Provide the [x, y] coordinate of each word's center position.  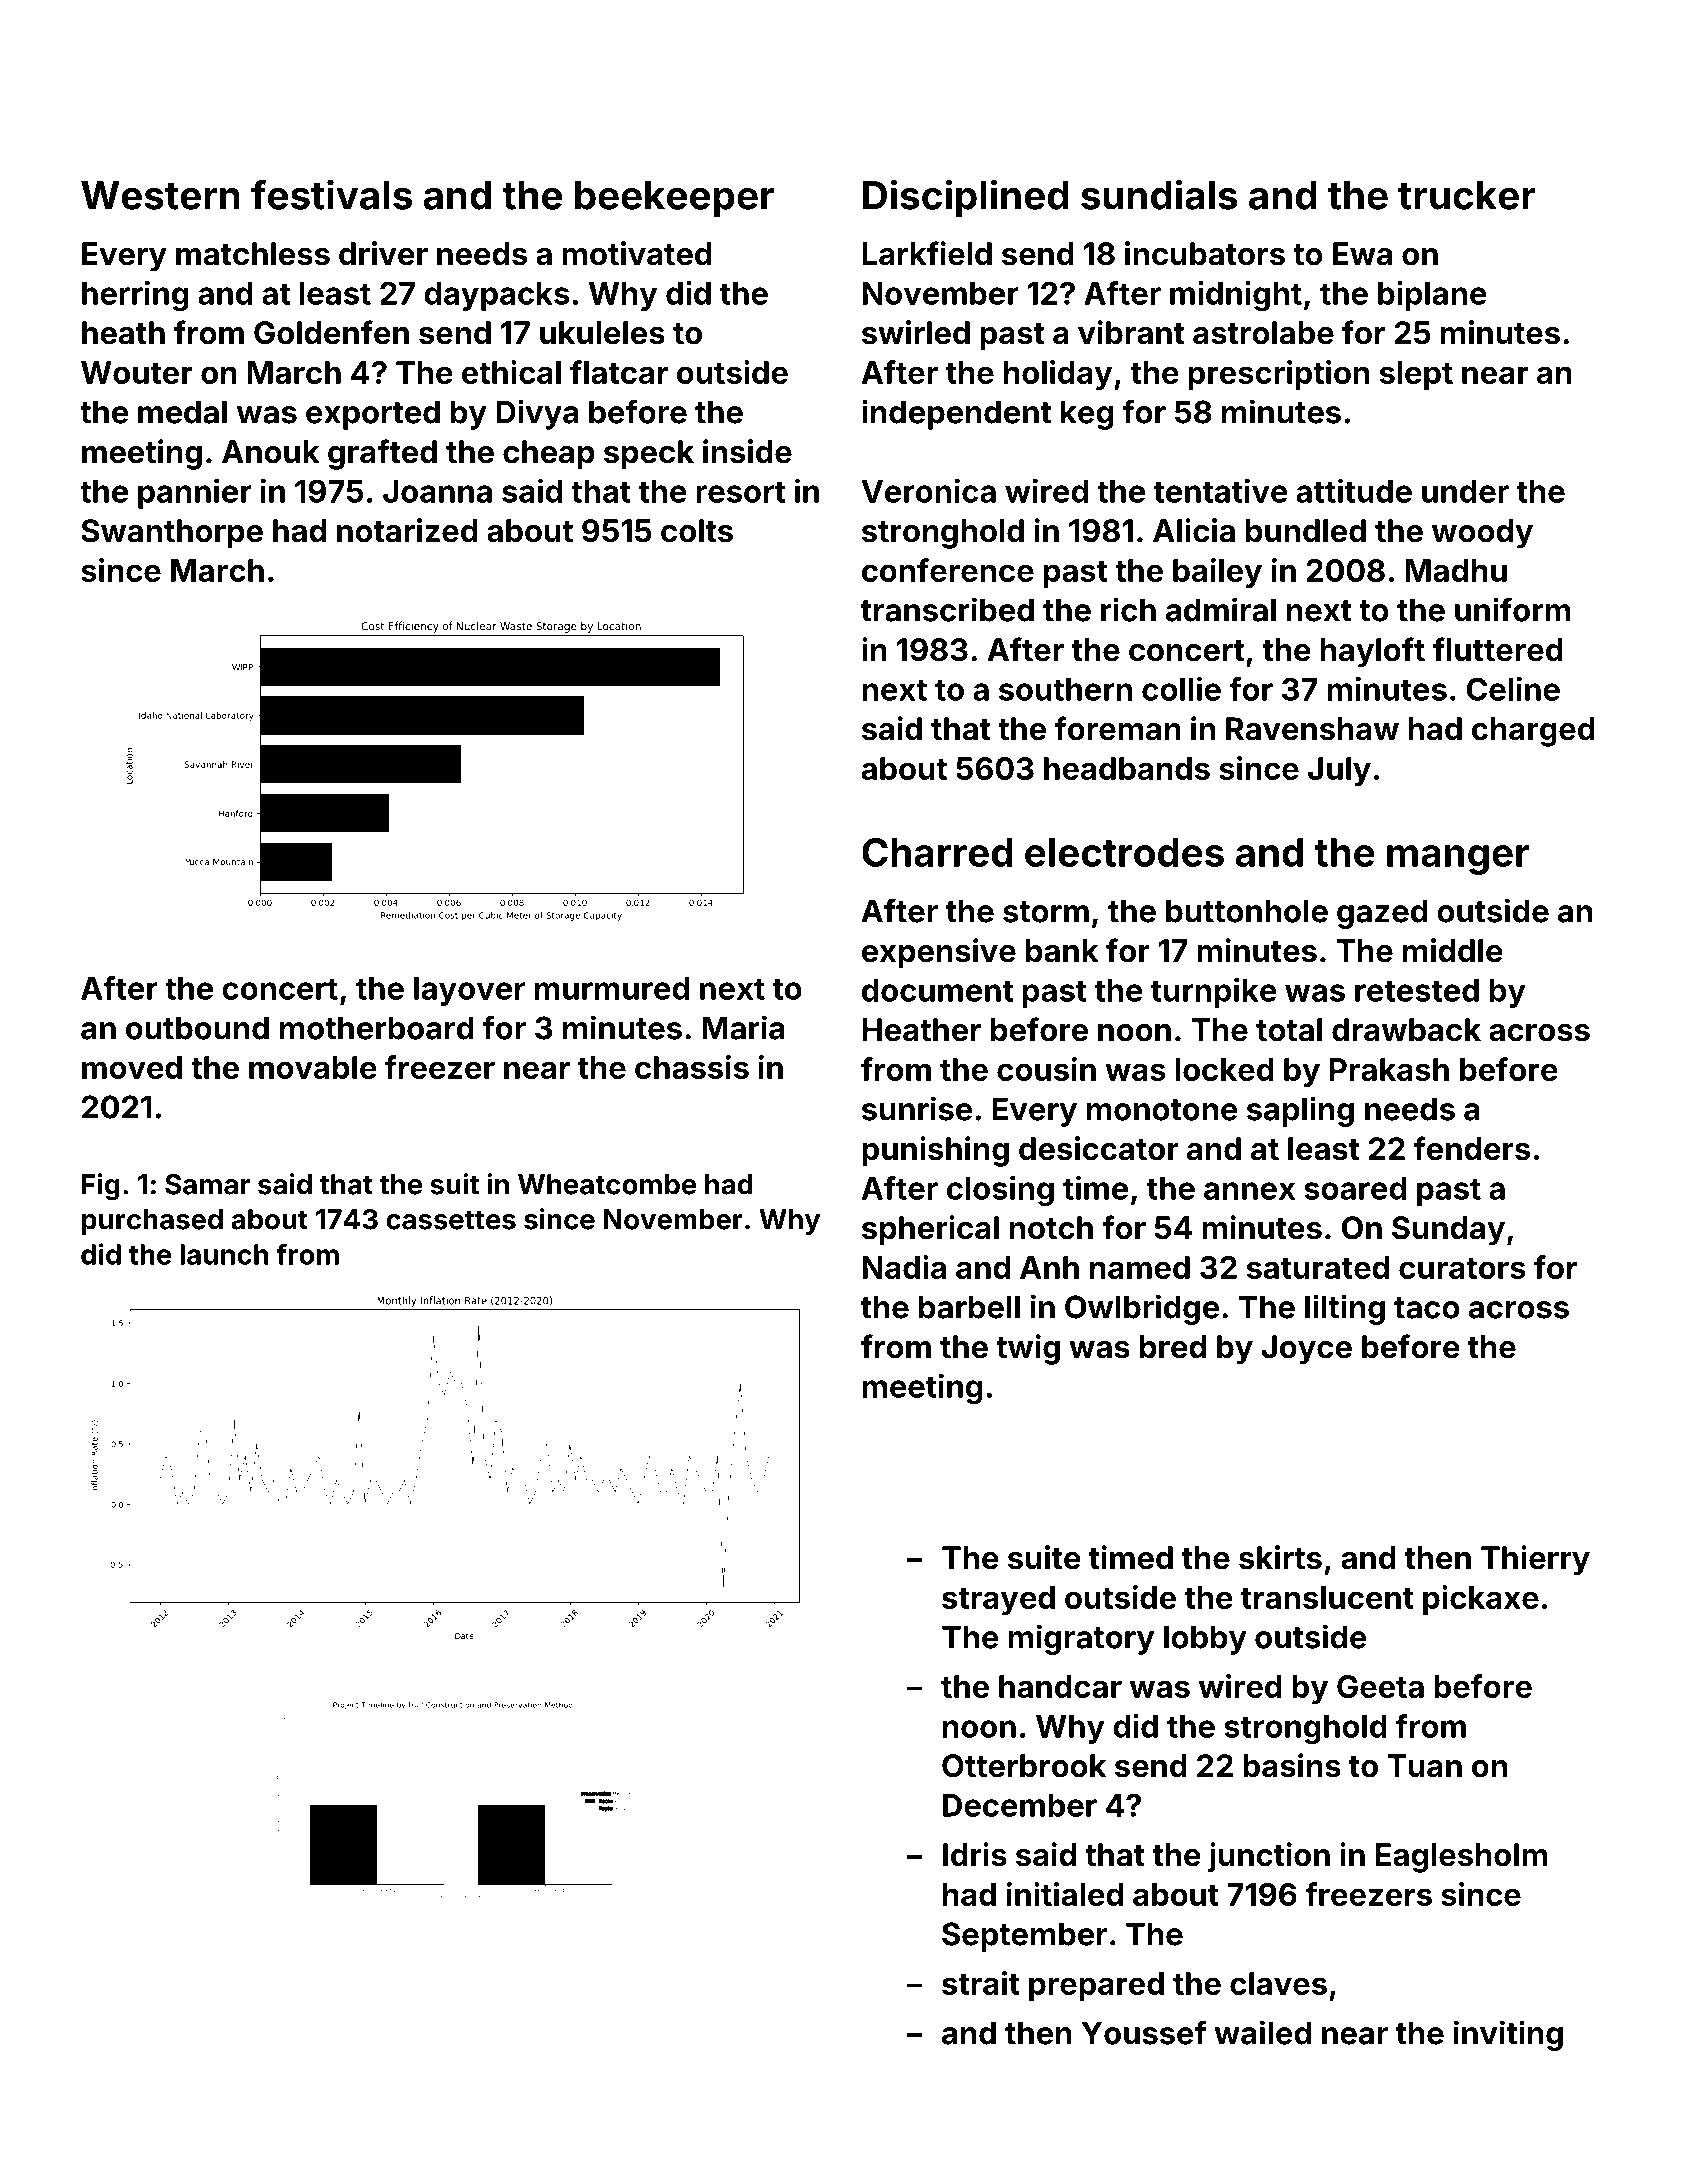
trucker [1467, 195]
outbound [197, 1028]
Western [160, 195]
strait [981, 1983]
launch [224, 1254]
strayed [998, 1600]
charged [1533, 732]
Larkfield [927, 253]
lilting [1345, 1309]
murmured [612, 988]
